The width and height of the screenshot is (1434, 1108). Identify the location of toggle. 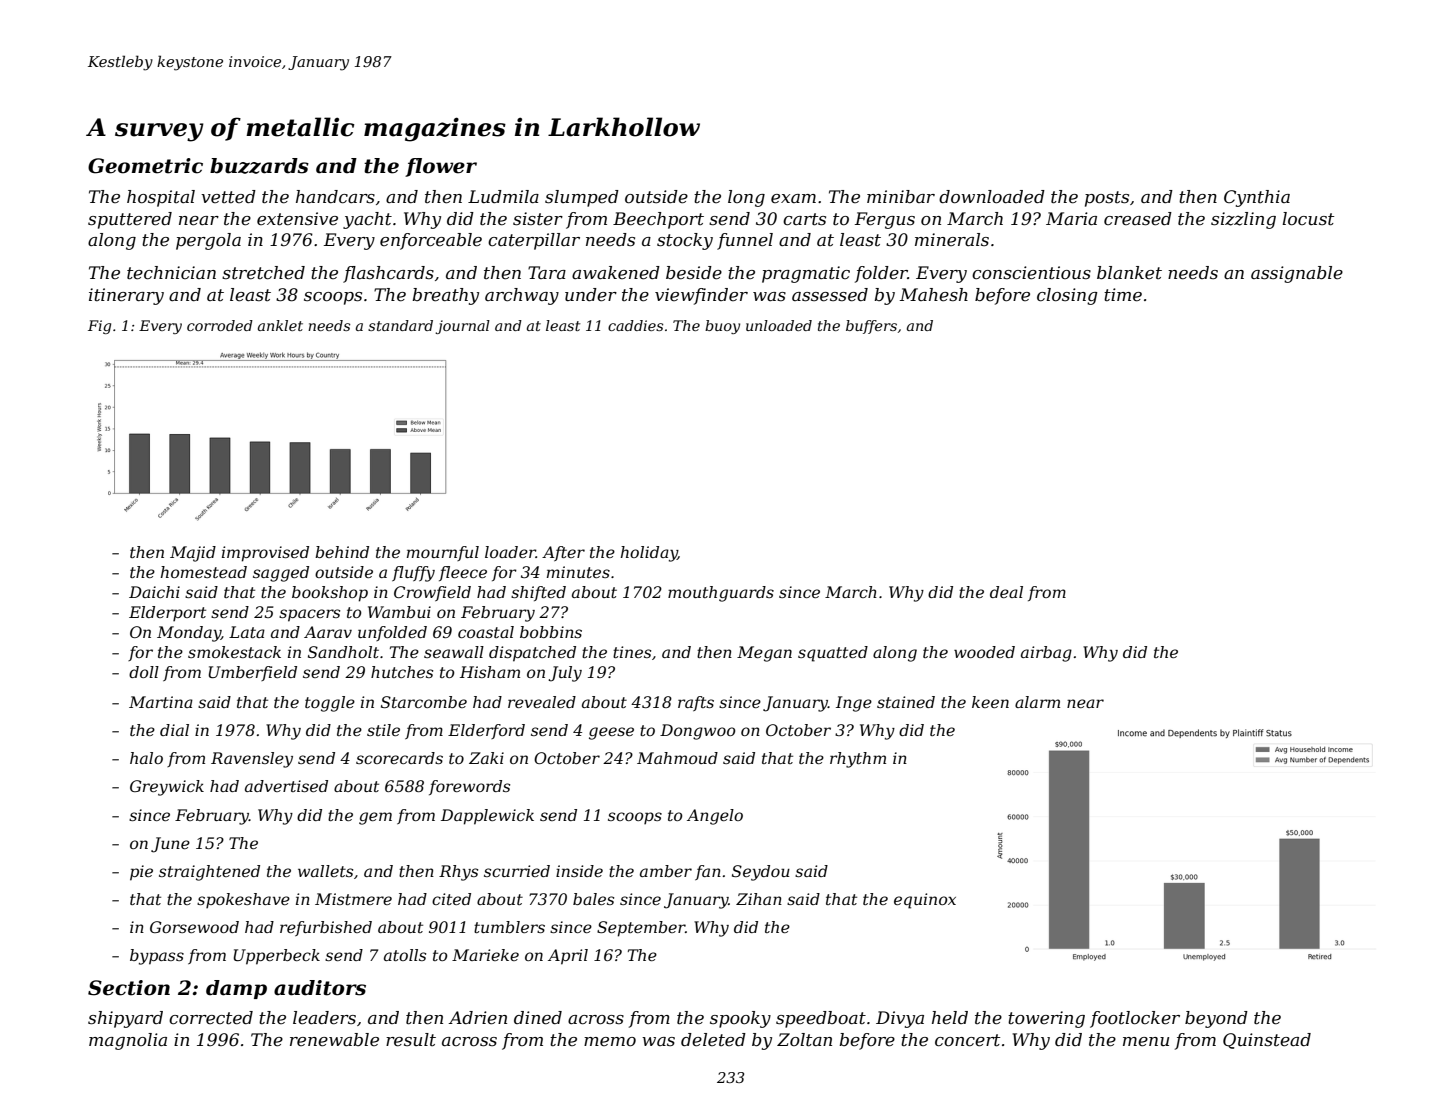
(330, 704).
